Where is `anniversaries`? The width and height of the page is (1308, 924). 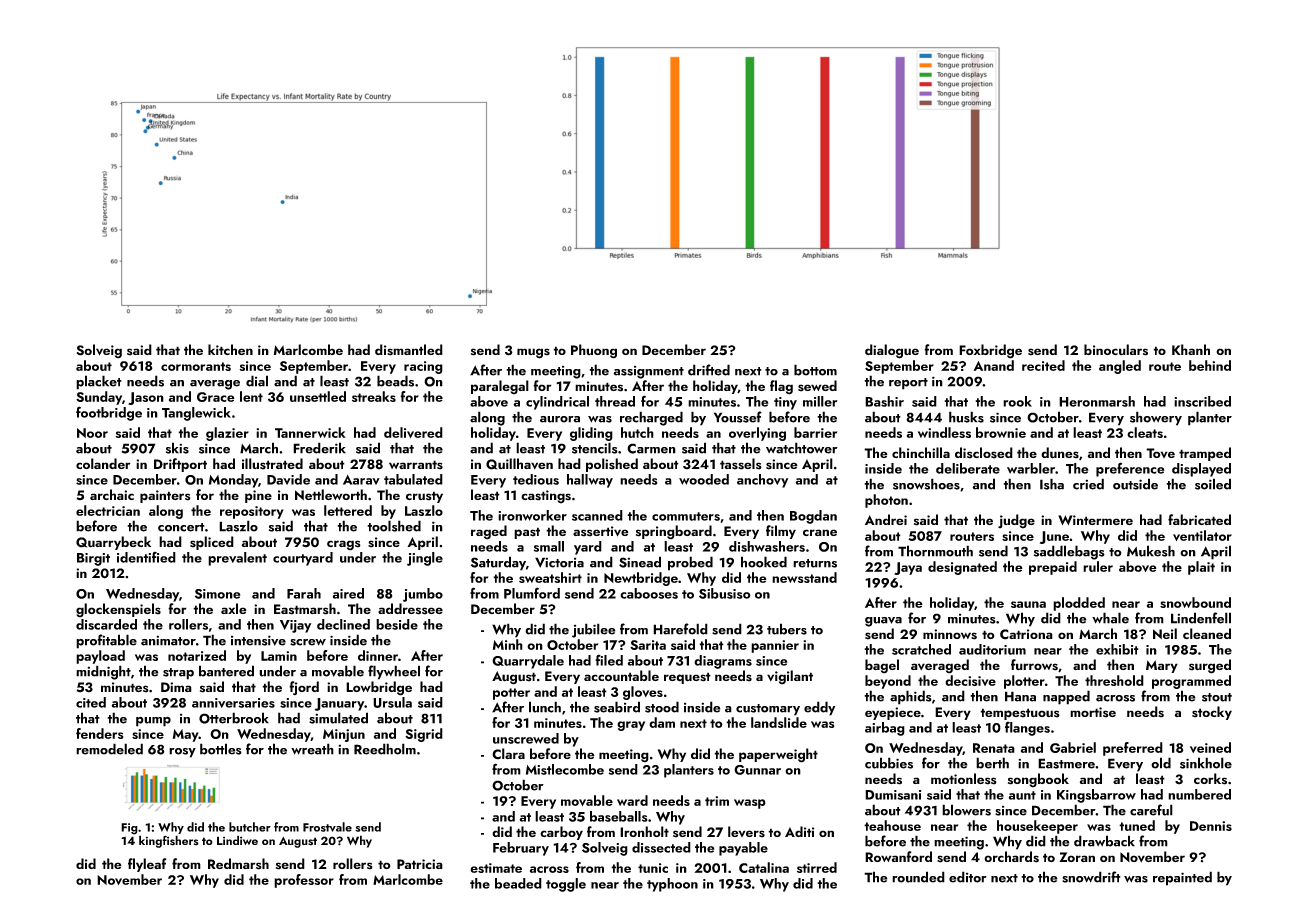
anniversaries is located at coordinates (233, 703).
